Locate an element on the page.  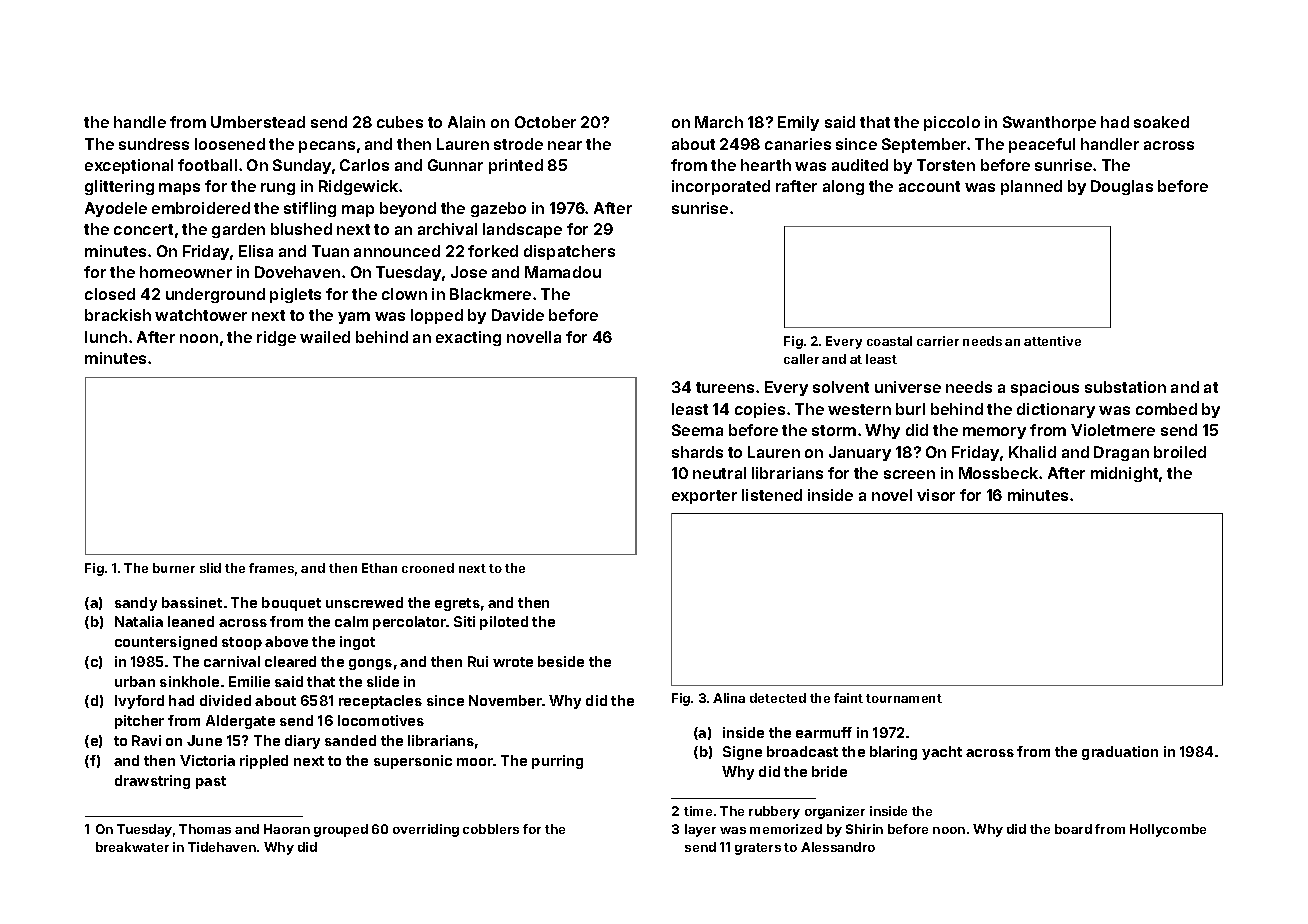
printed is located at coordinates (516, 166).
